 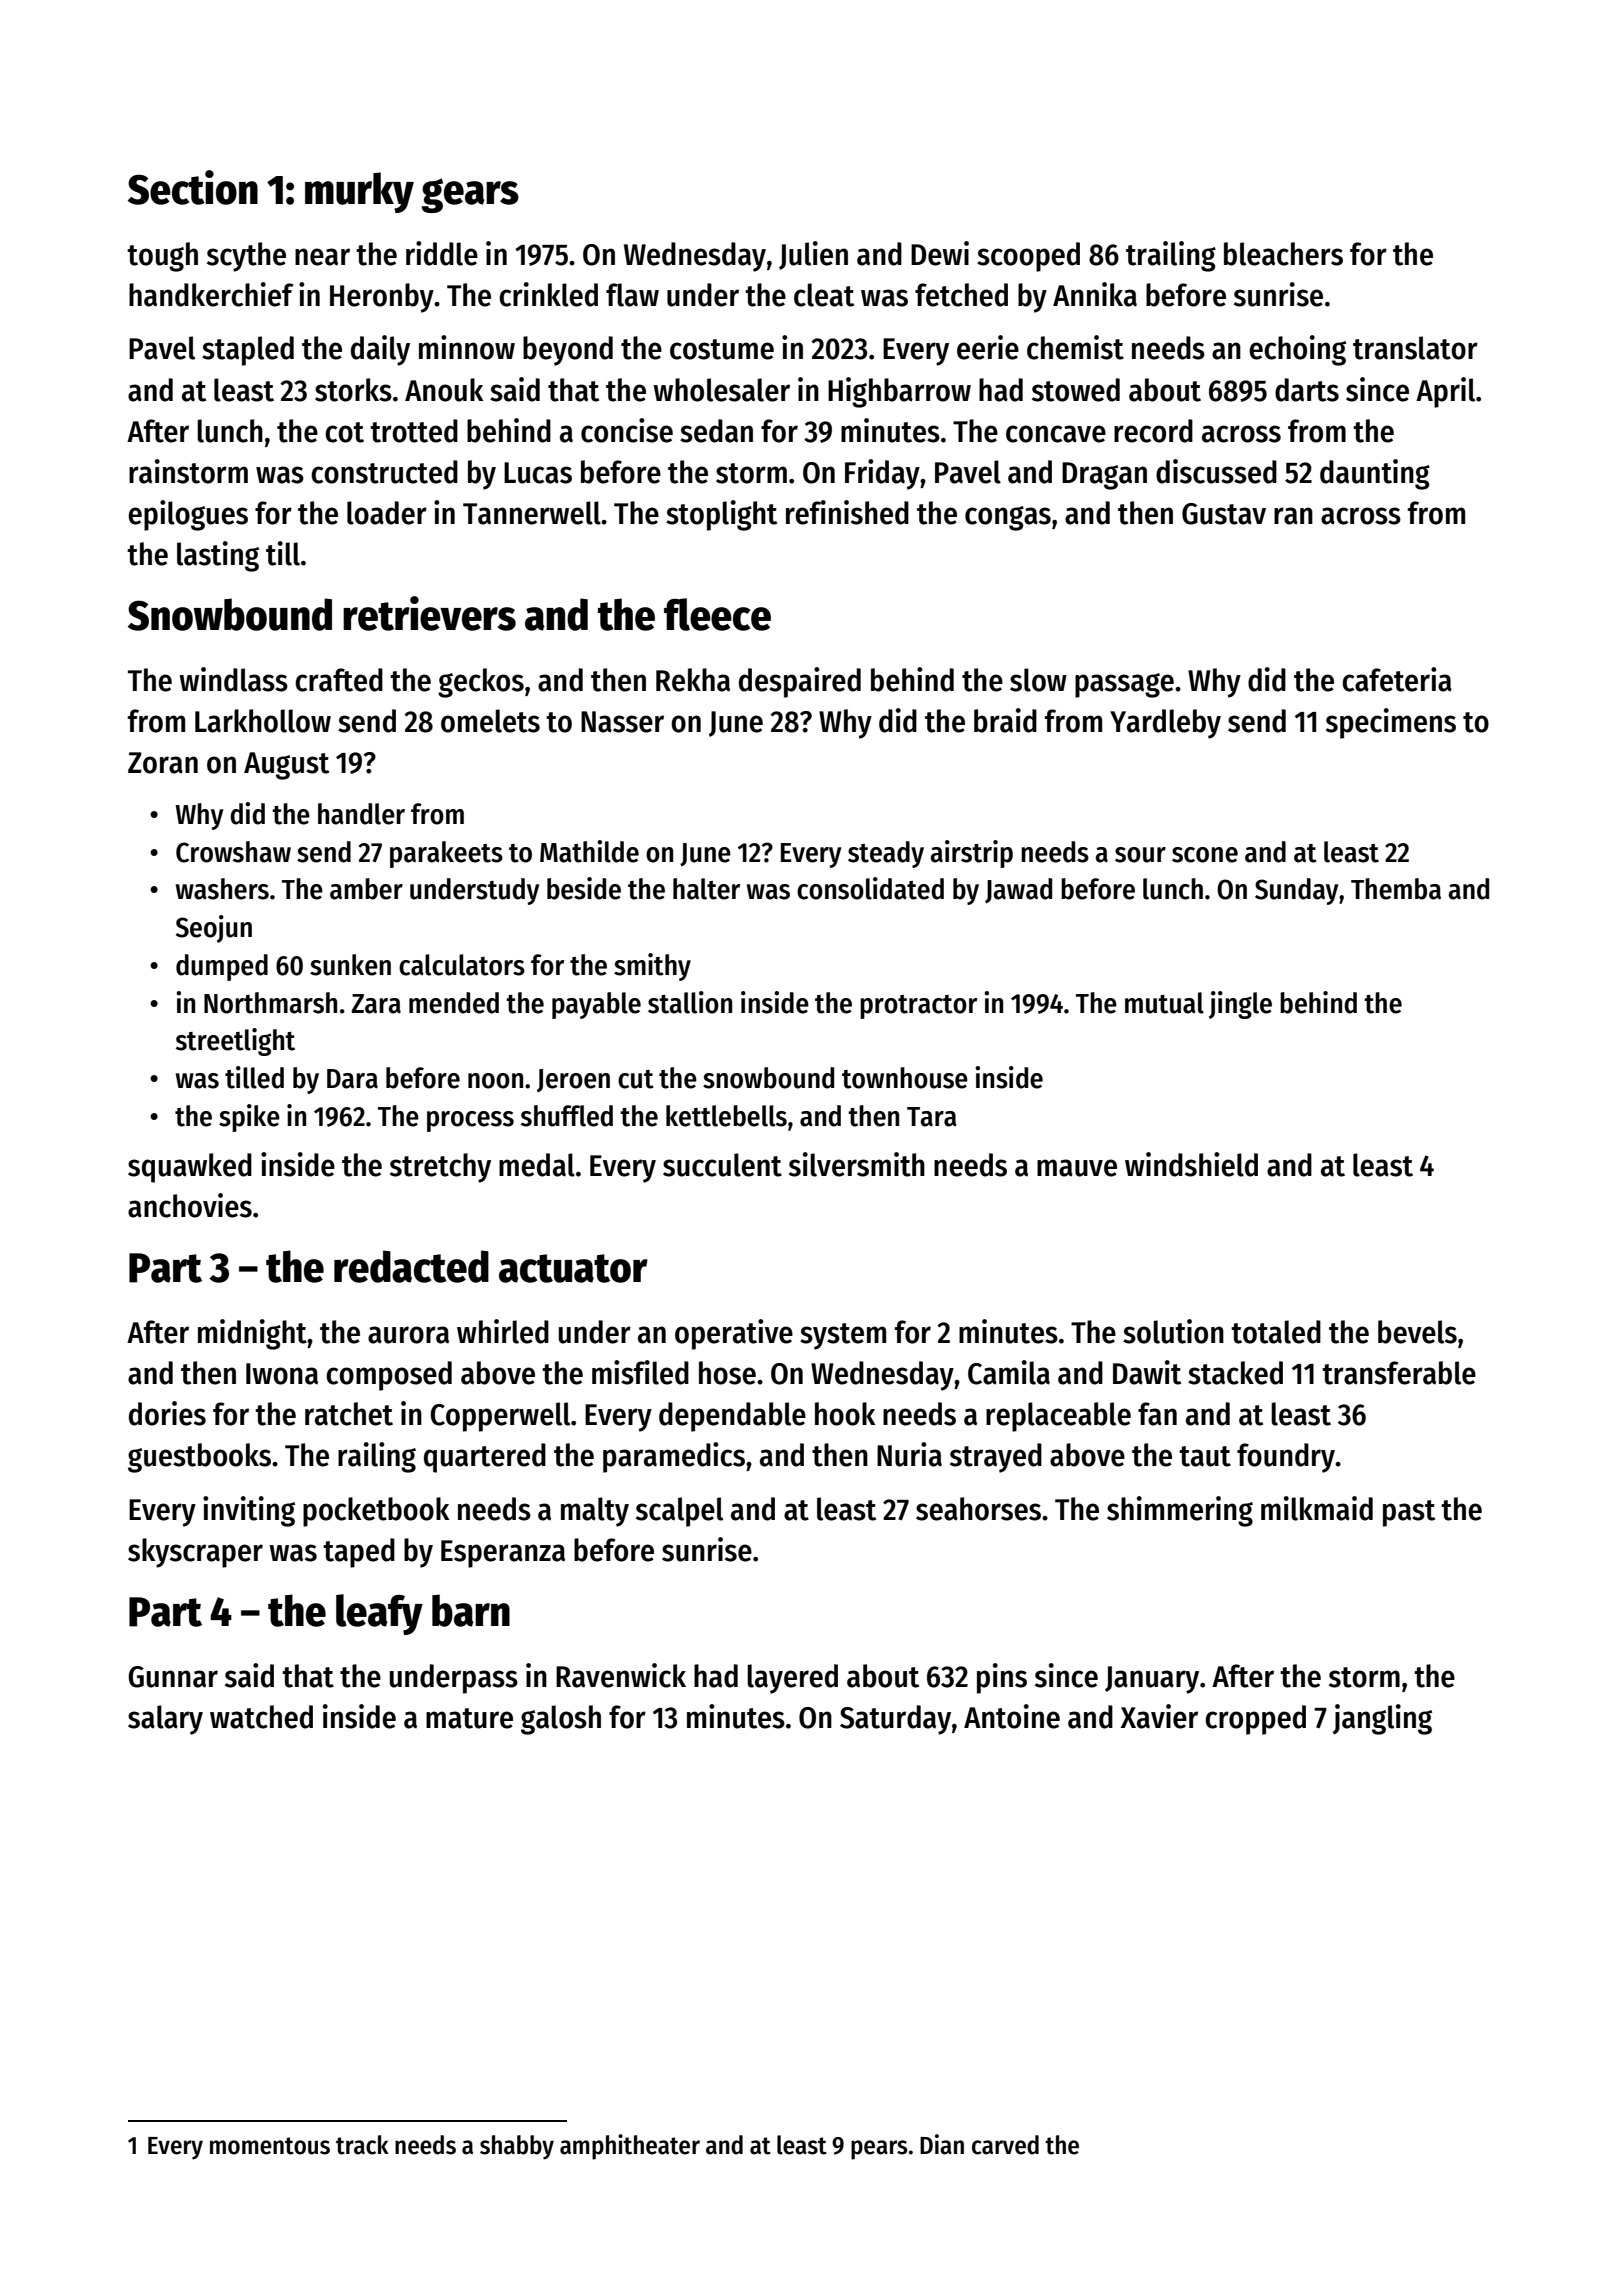 I want to click on parakeets, so click(x=446, y=854).
